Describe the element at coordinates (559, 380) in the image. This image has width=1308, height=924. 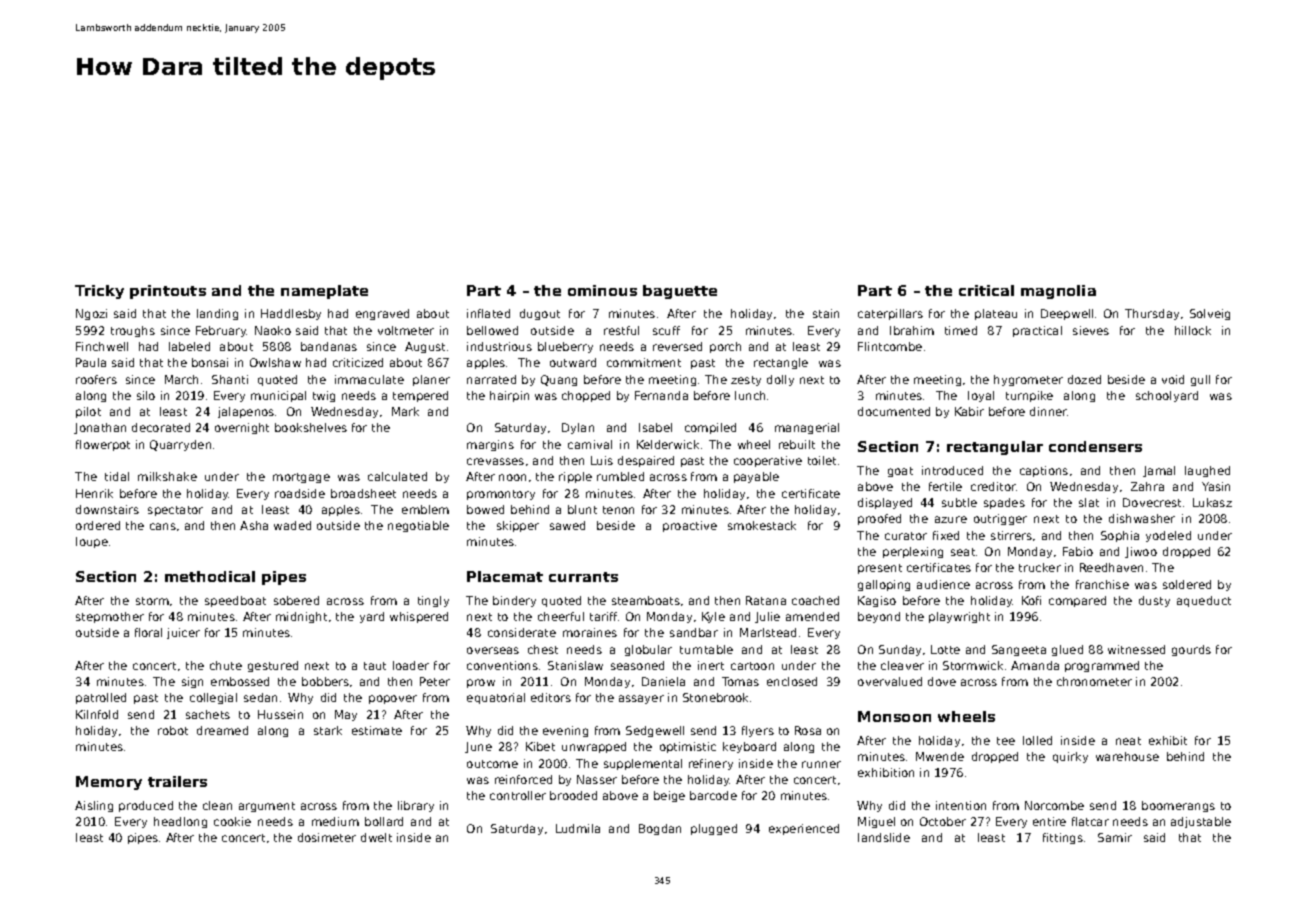
I see `Quang` at that location.
